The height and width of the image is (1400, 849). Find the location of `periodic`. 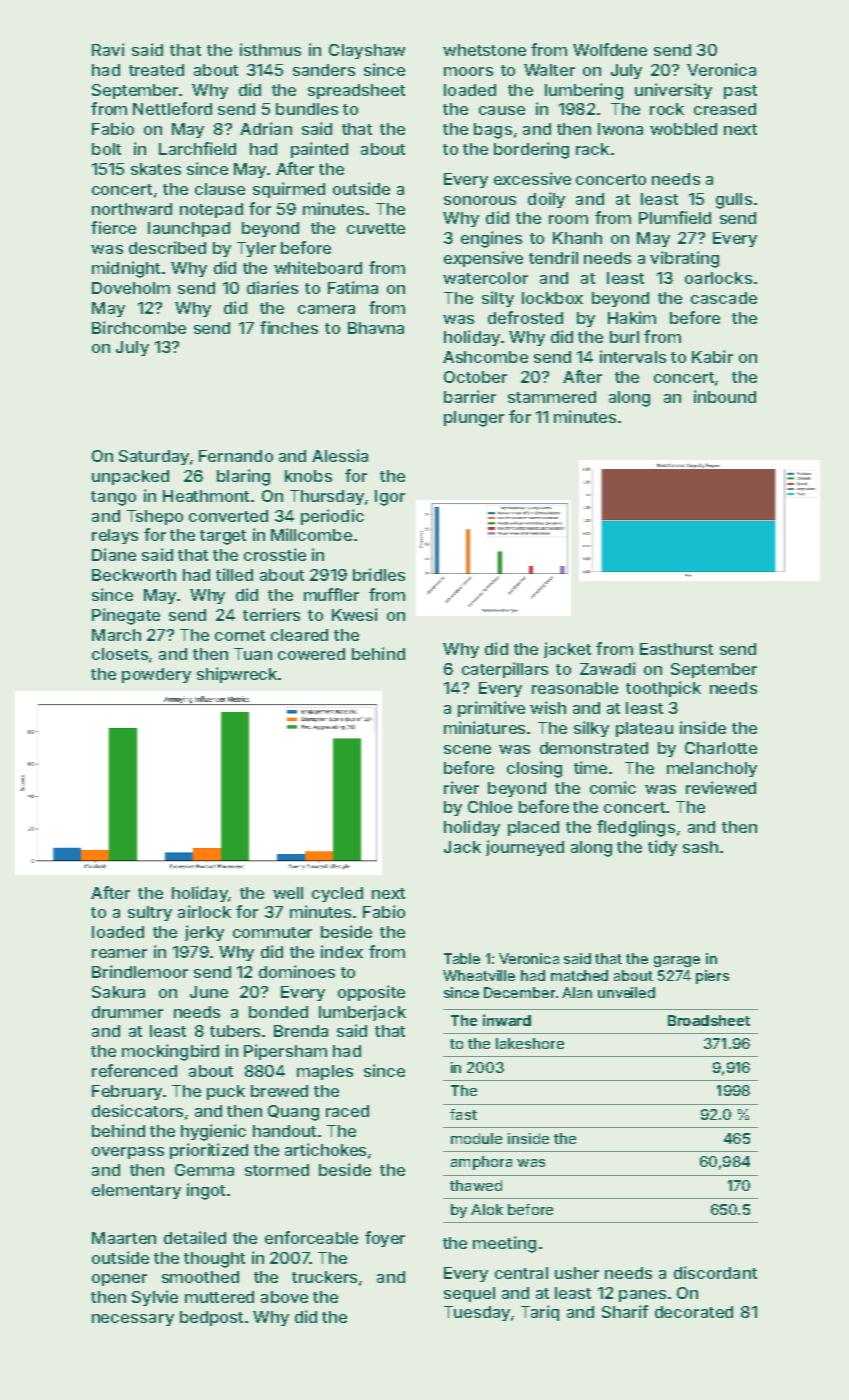

periodic is located at coordinates (332, 517).
